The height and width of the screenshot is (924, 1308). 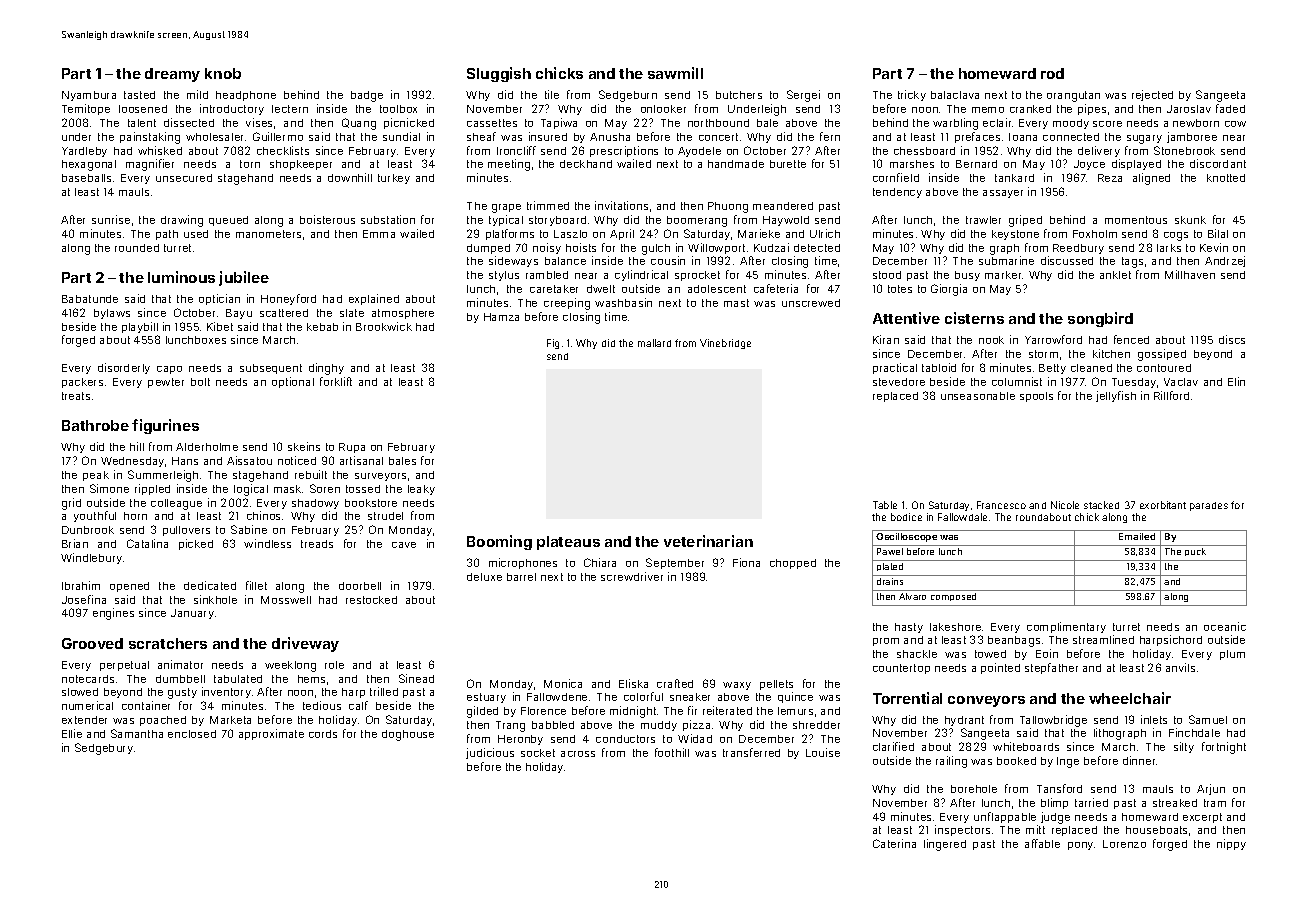 What do you see at coordinates (886, 642) in the screenshot?
I see `prom` at bounding box center [886, 642].
